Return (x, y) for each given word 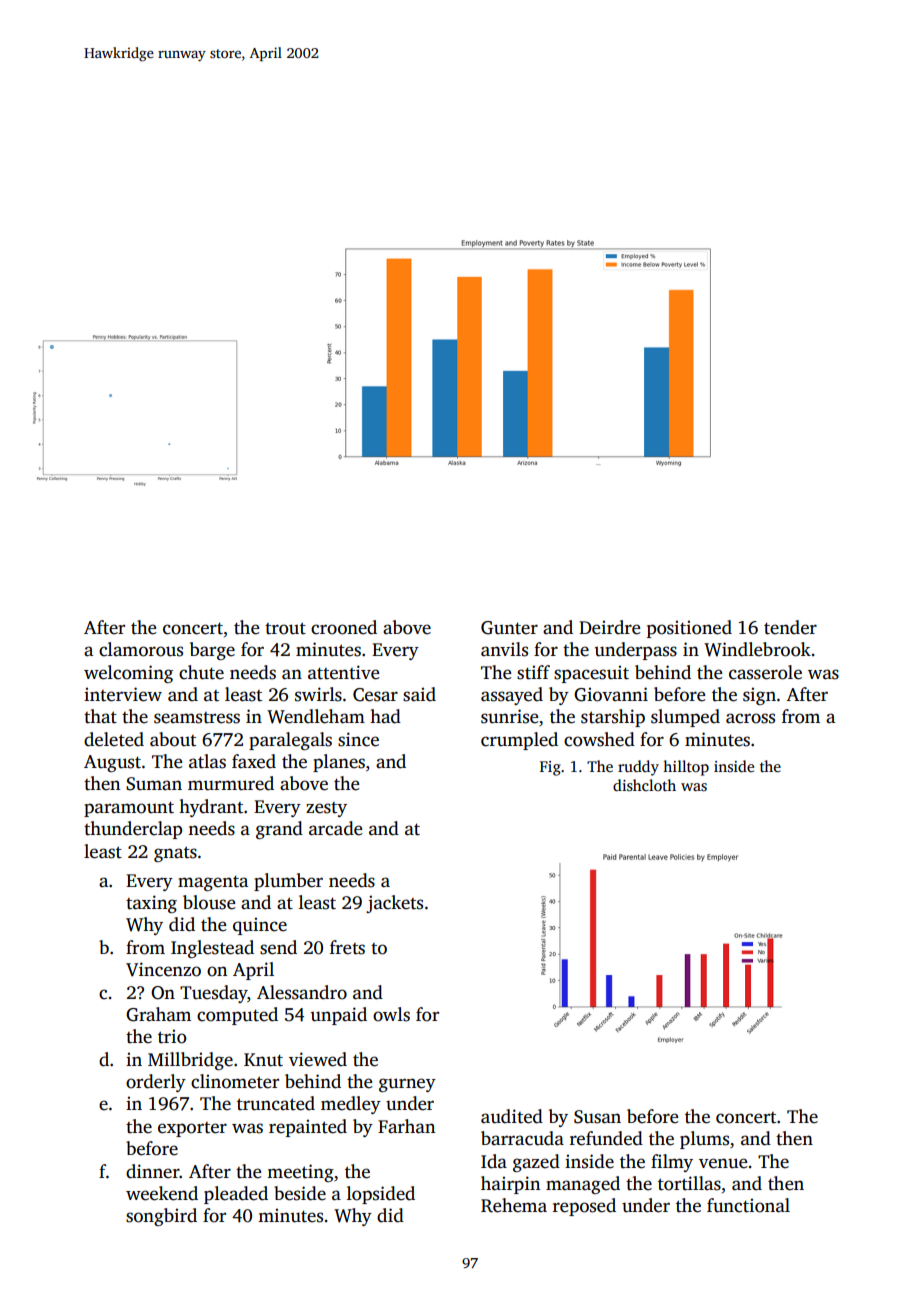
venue (723, 1163)
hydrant (211, 808)
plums (704, 1140)
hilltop (686, 768)
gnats (175, 854)
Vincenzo (163, 969)
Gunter (509, 628)
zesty (326, 809)
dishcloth (644, 785)
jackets (394, 904)
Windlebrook (757, 649)
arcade (335, 828)
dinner (153, 1171)
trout (285, 628)
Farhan (406, 1126)
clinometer (235, 1081)
